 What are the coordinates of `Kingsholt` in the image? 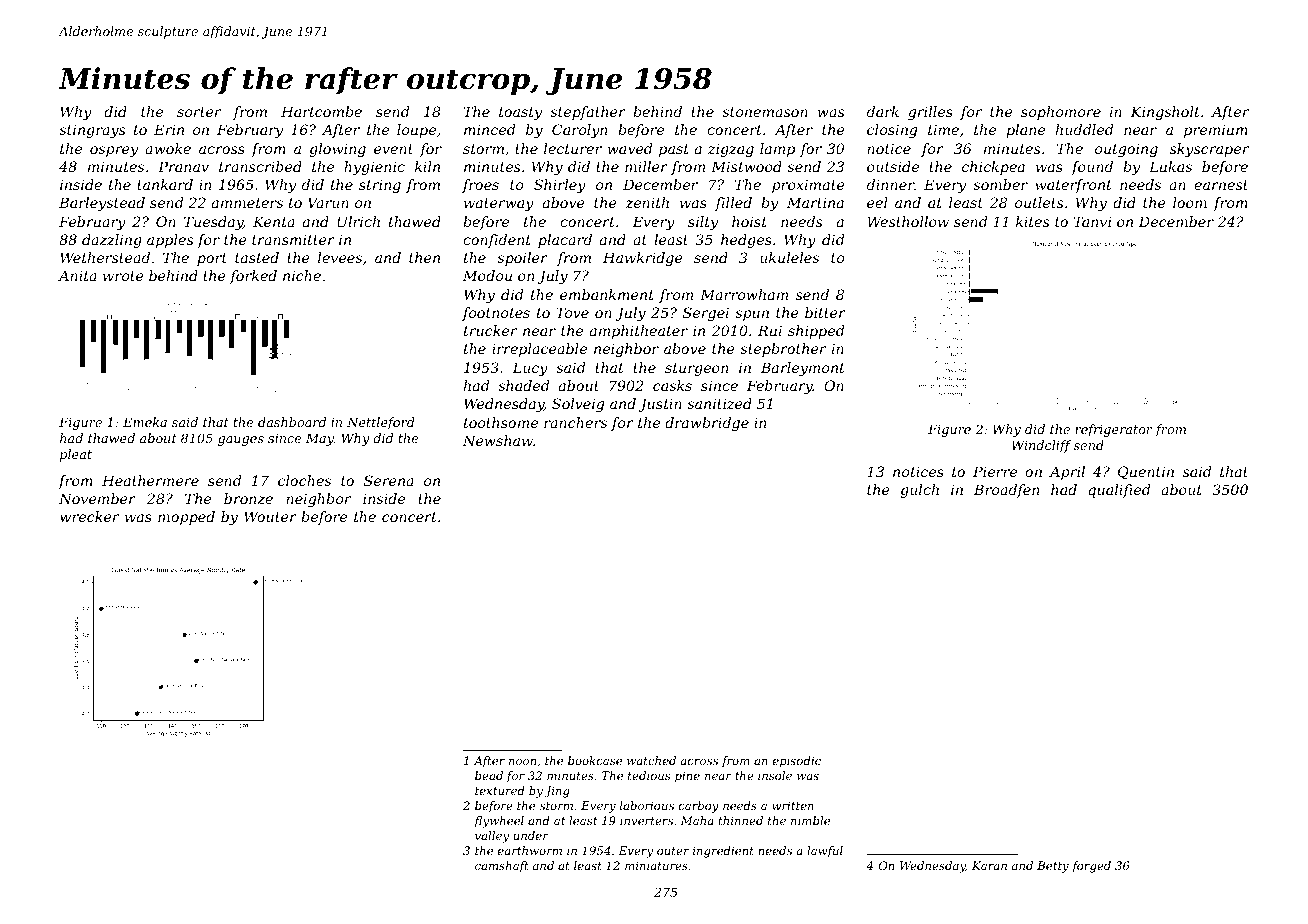 It's located at (1165, 113).
